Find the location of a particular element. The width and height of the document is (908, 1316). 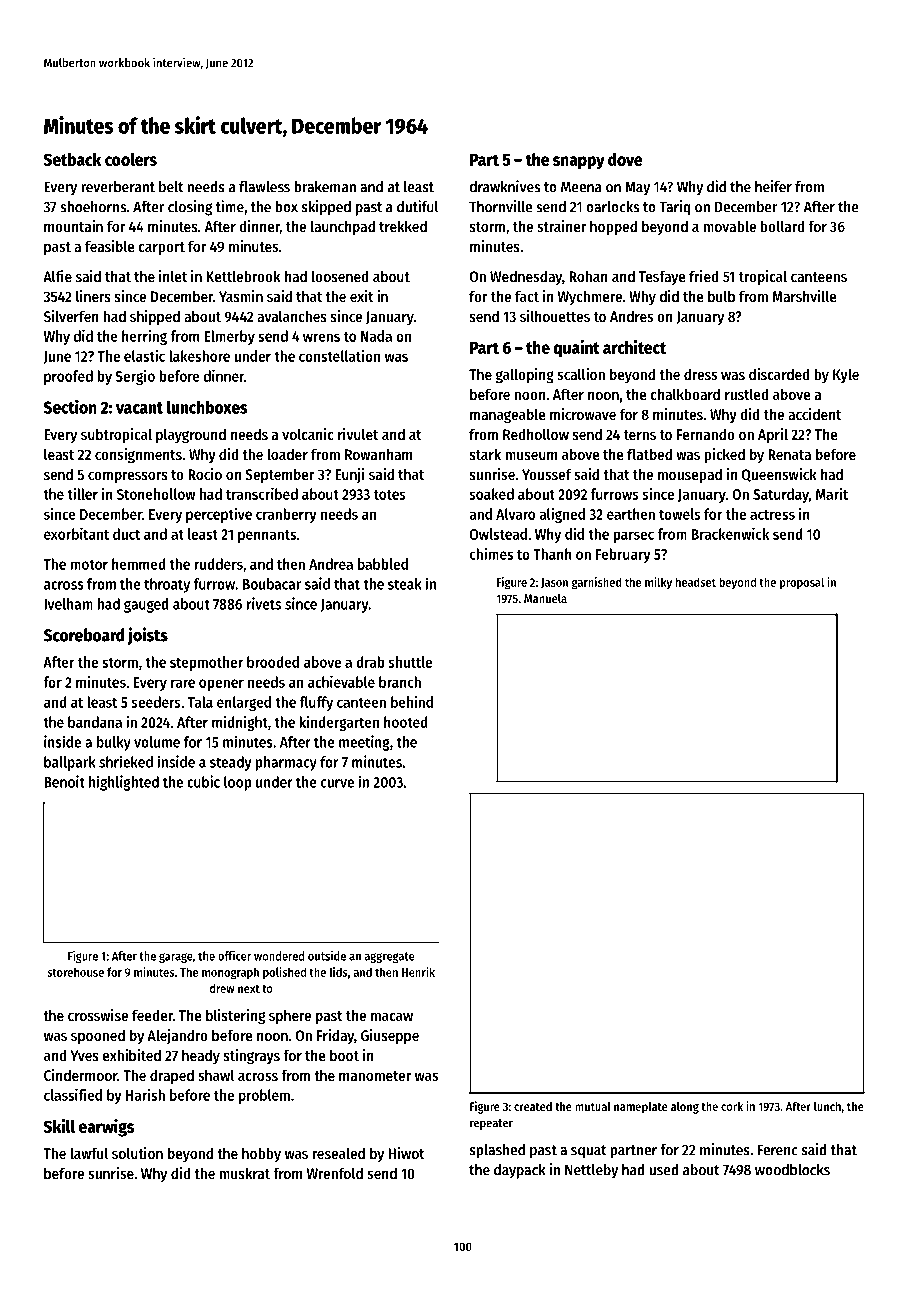

Henrik is located at coordinates (418, 972).
